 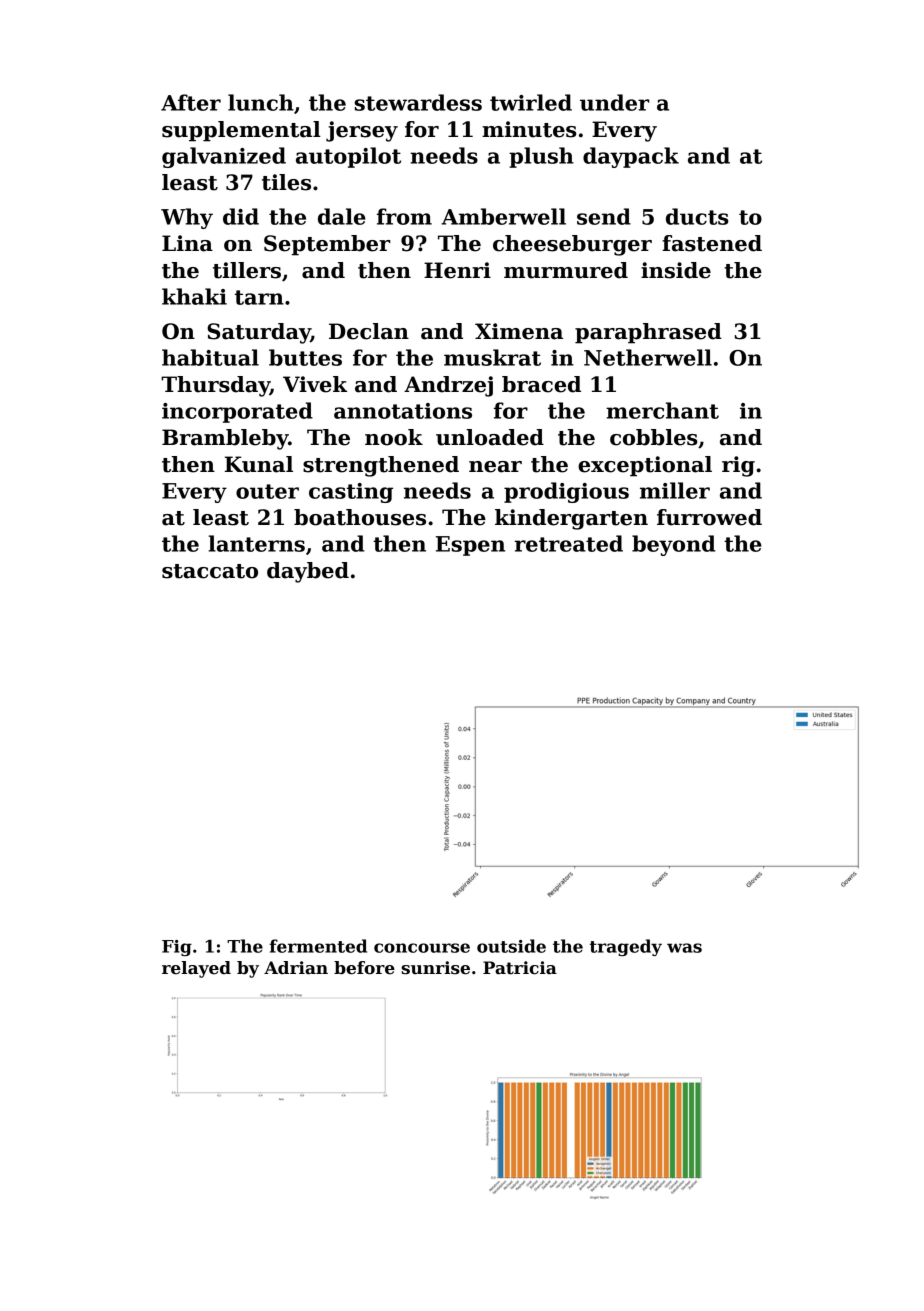 I want to click on furrowed, so click(x=709, y=517).
